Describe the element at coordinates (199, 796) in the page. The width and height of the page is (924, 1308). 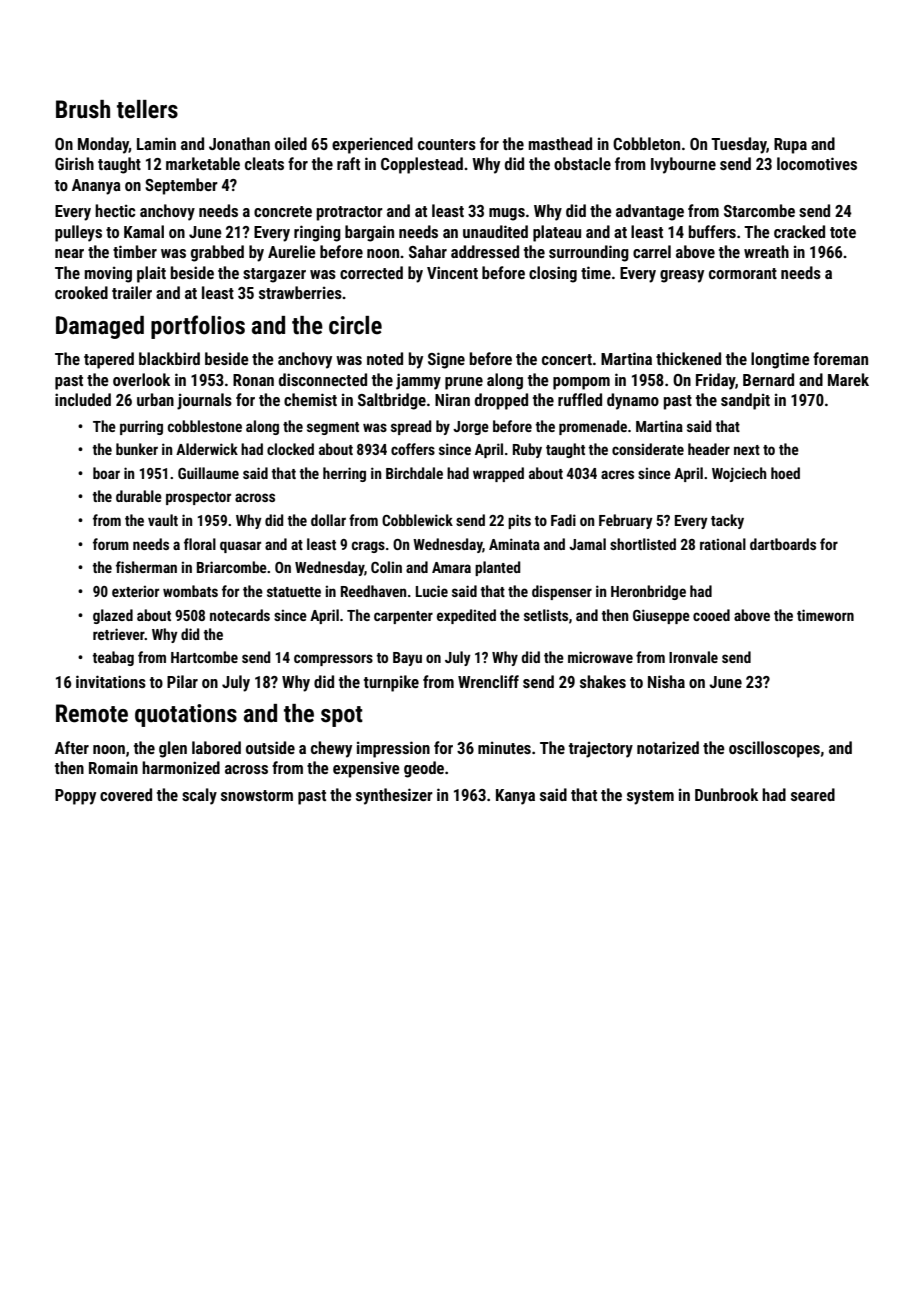
I see `scaly` at that location.
